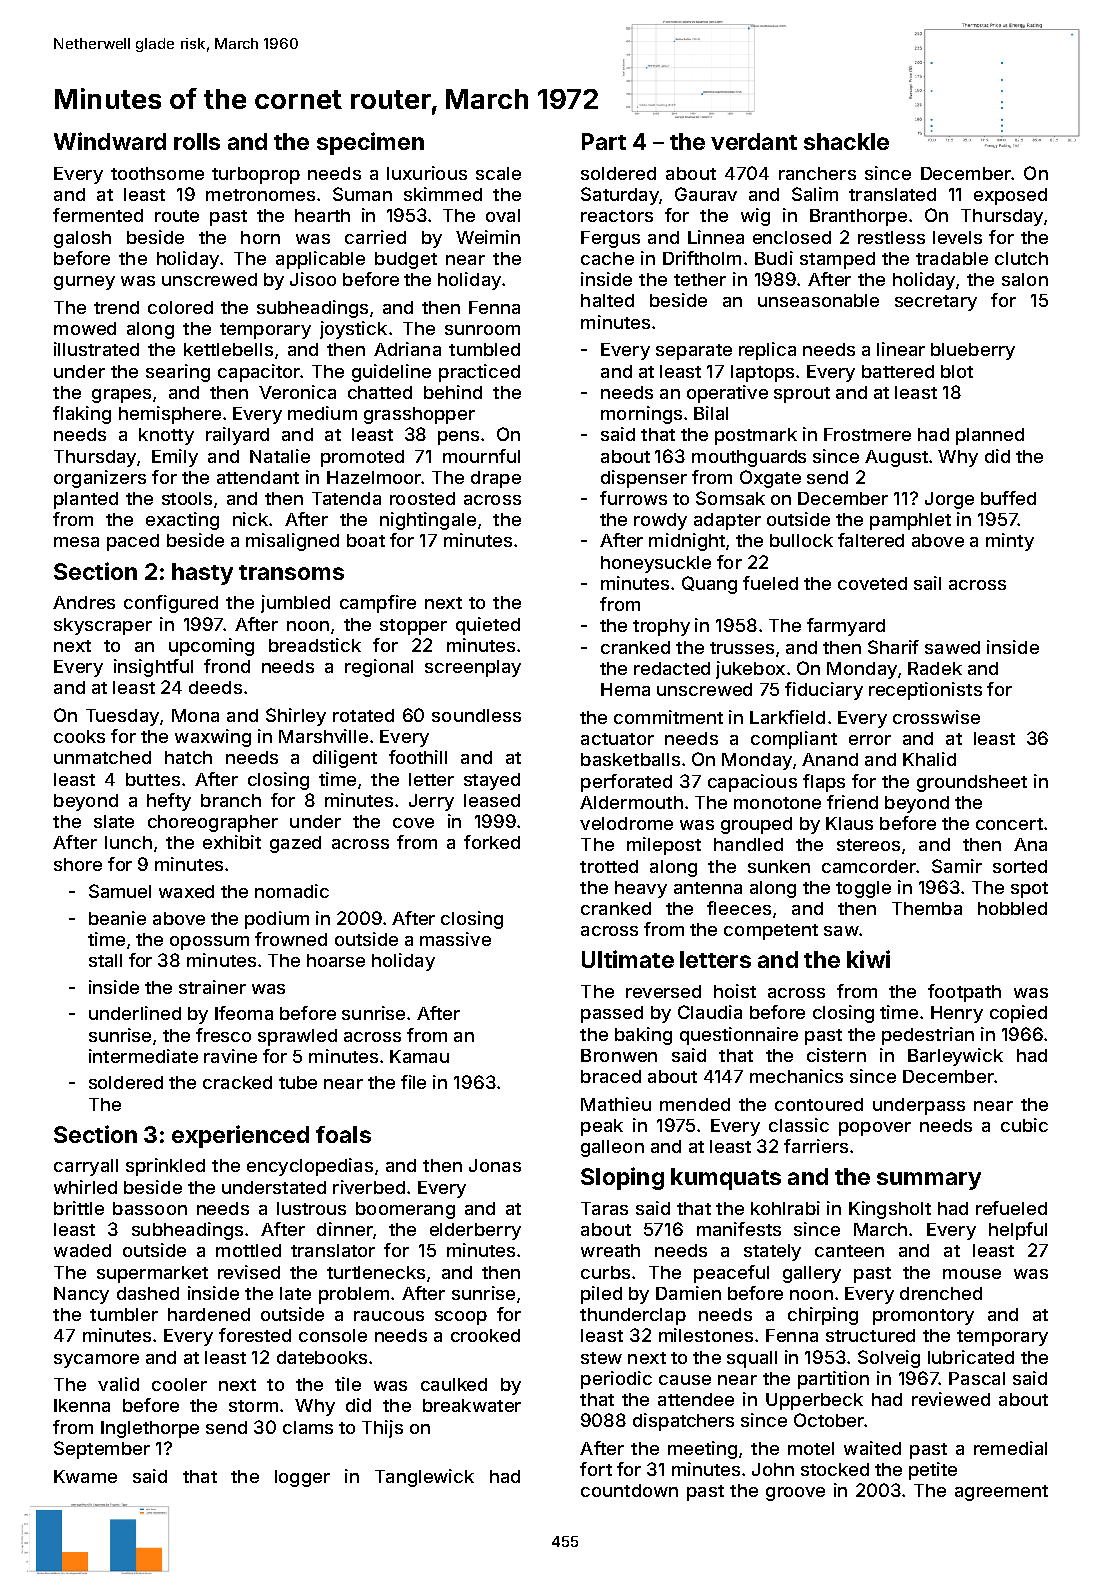 Image resolution: width=1102 pixels, height=1596 pixels. Describe the element at coordinates (182, 521) in the screenshot. I see `exacting` at that location.
